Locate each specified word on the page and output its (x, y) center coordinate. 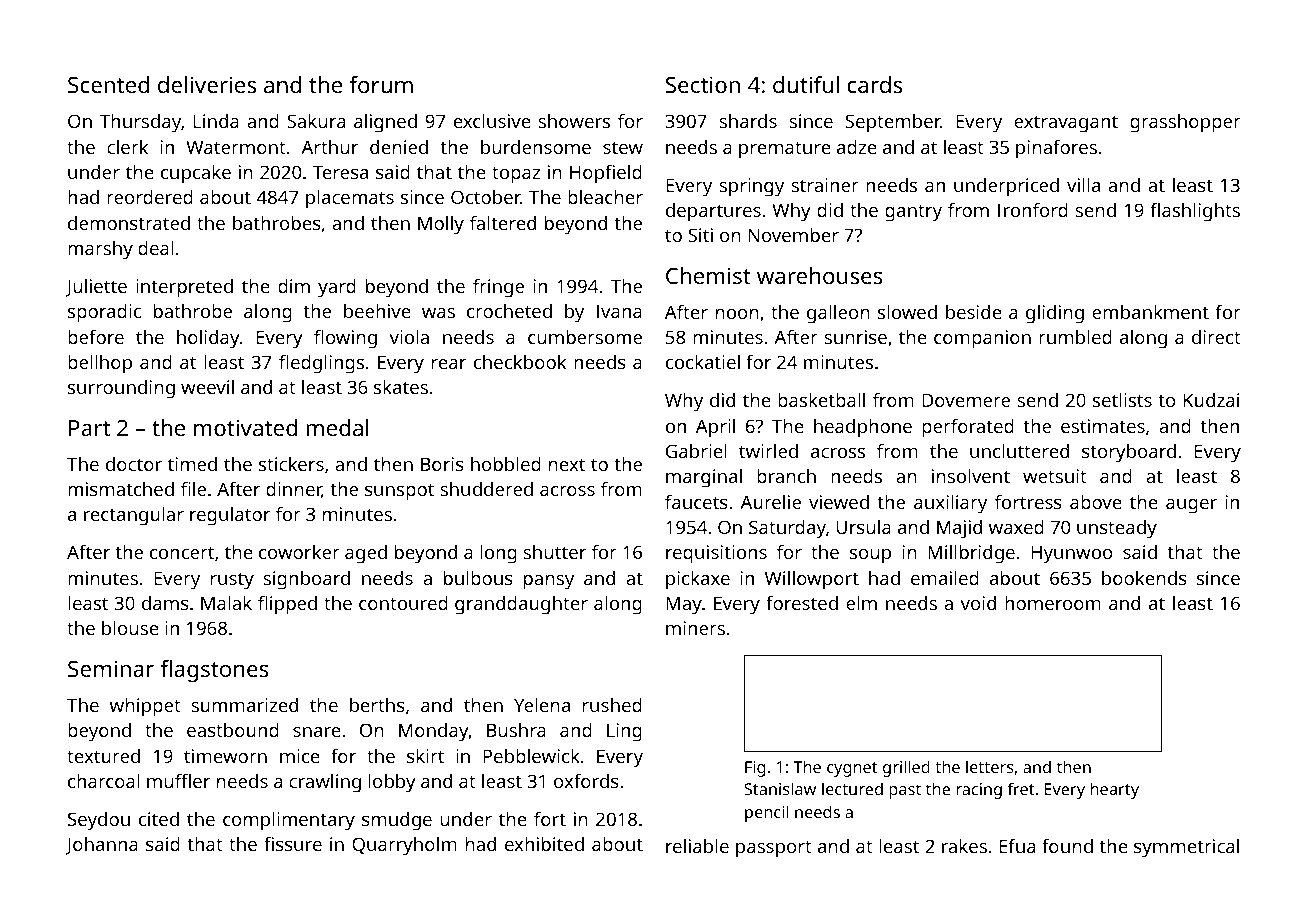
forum (381, 84)
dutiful (806, 84)
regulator (230, 516)
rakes (964, 846)
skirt (425, 756)
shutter (554, 552)
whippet (145, 707)
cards (875, 84)
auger (1191, 506)
